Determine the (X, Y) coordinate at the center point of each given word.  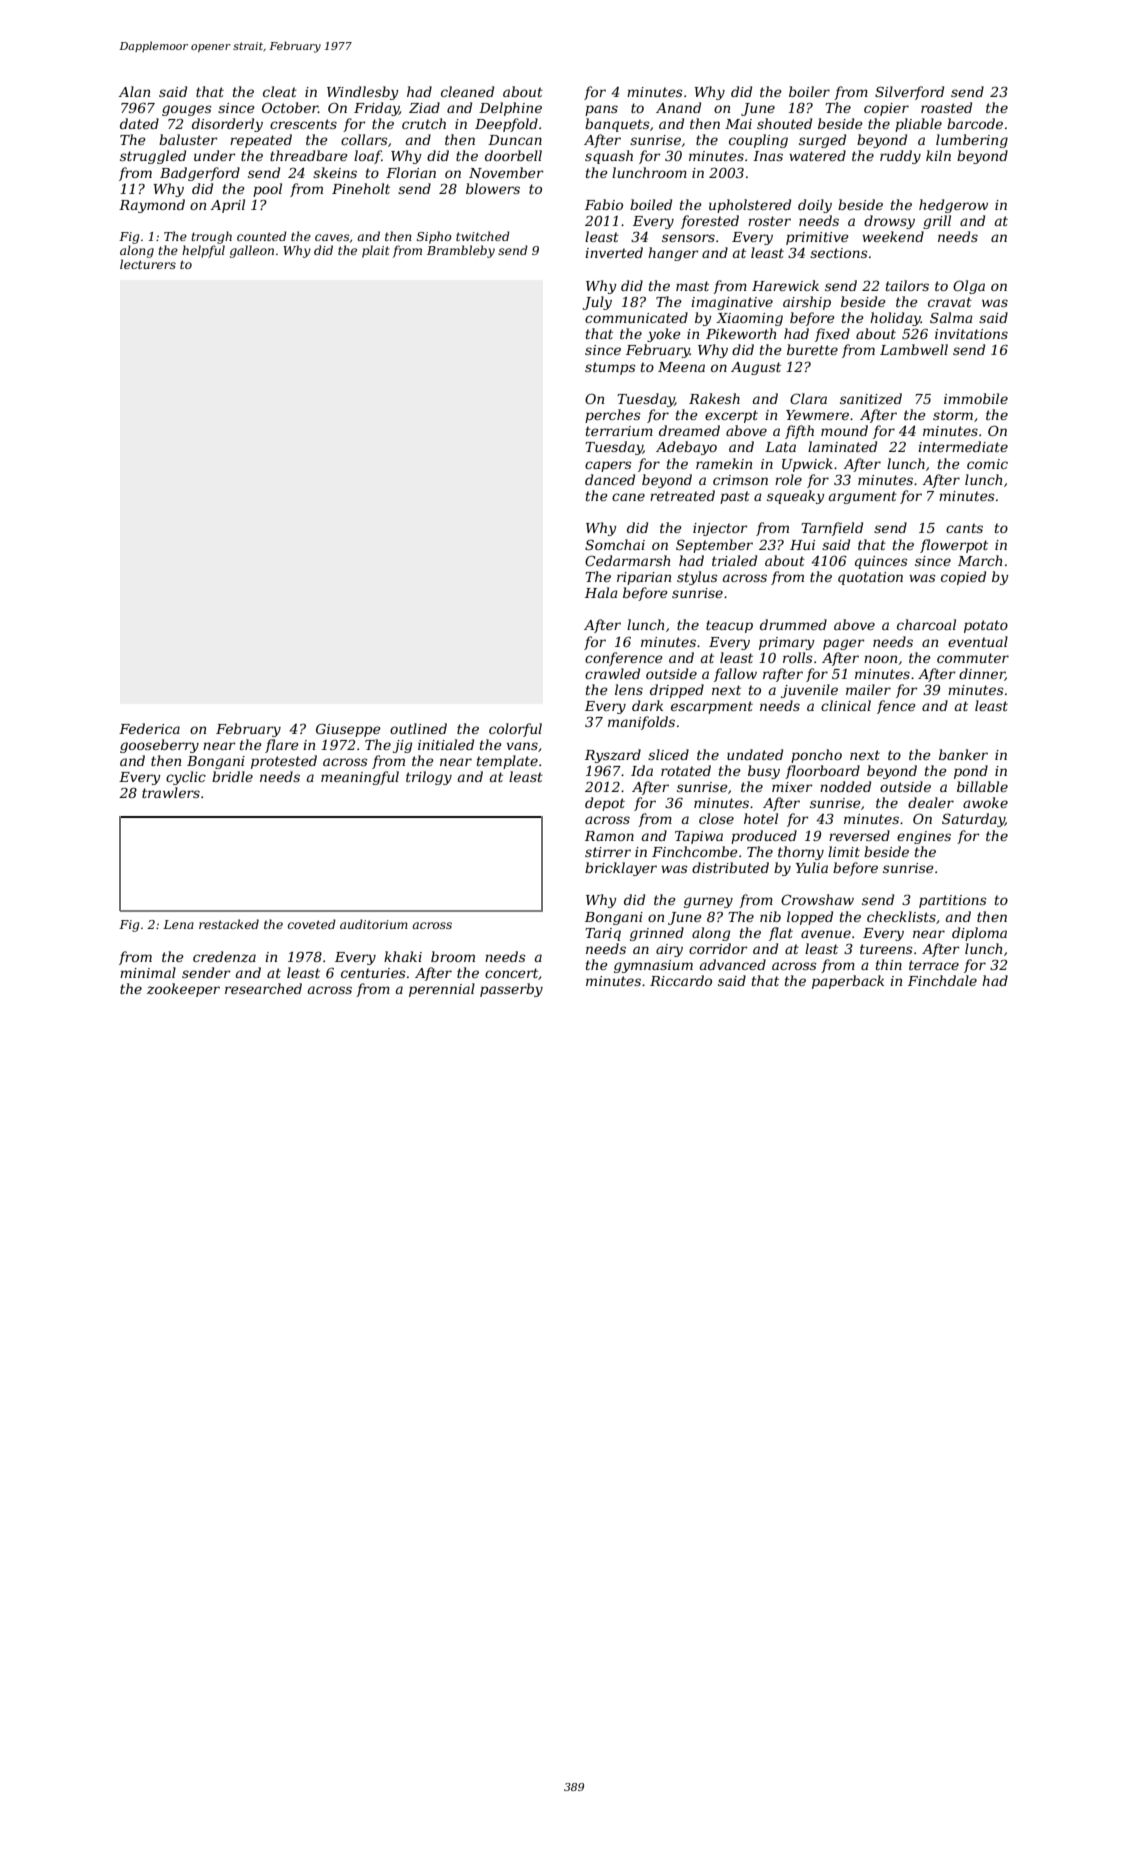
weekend (893, 236)
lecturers (148, 264)
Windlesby (363, 93)
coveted (312, 924)
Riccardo (681, 980)
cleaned (467, 91)
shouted (784, 123)
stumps (610, 368)
